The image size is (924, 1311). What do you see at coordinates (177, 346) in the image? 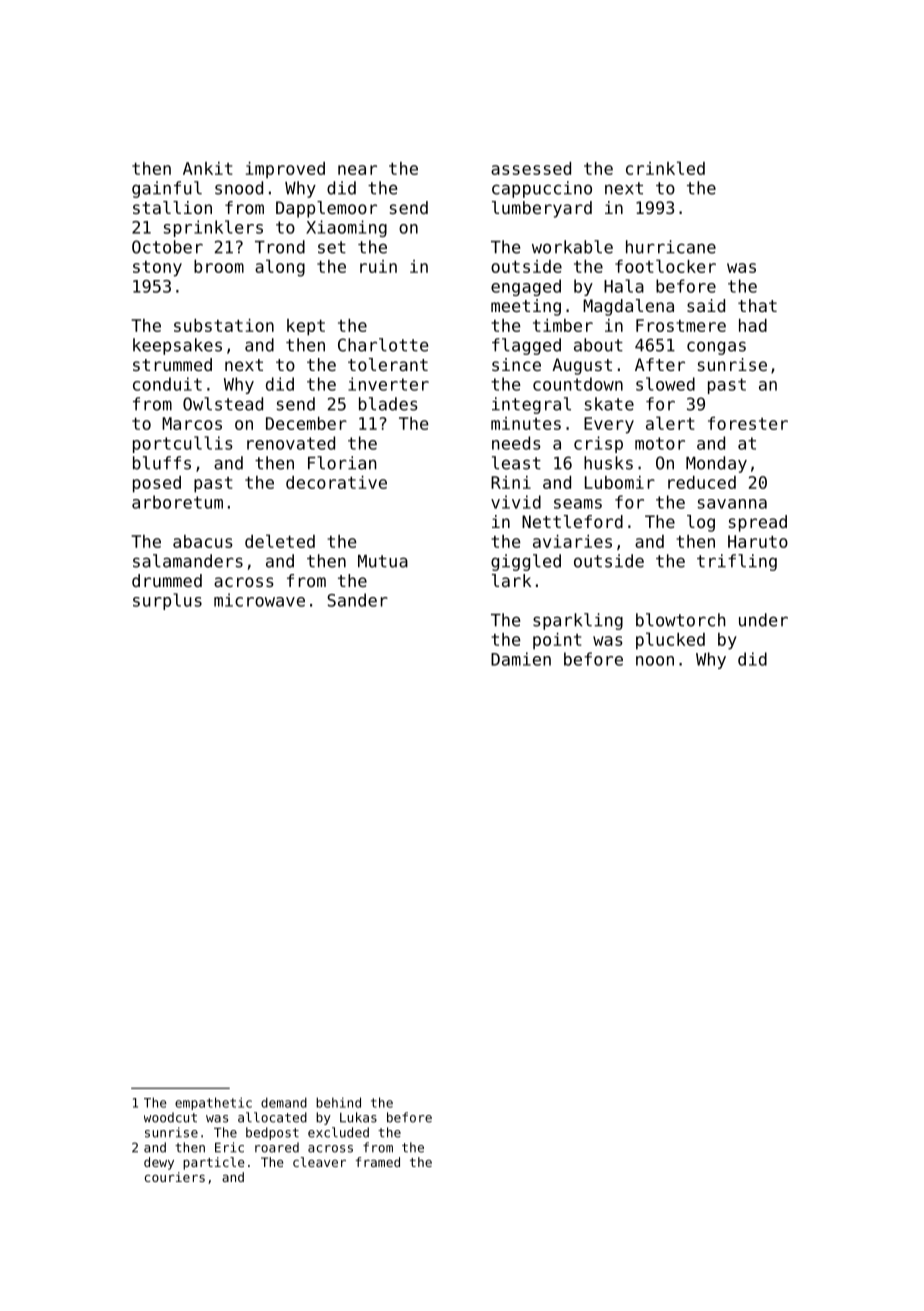
I see `keepsakes` at bounding box center [177, 346].
